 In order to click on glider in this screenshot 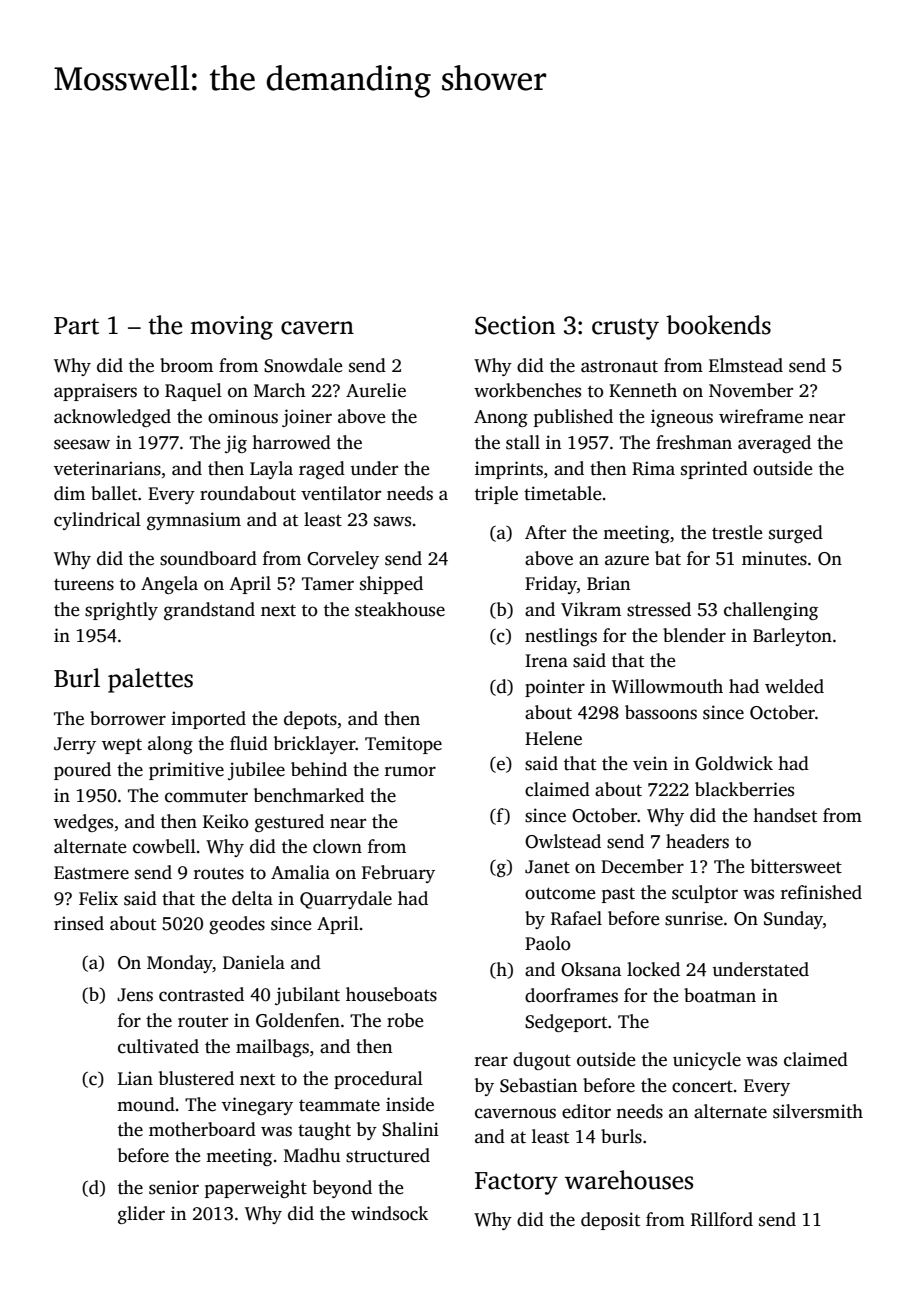, I will do `click(141, 1215)`.
